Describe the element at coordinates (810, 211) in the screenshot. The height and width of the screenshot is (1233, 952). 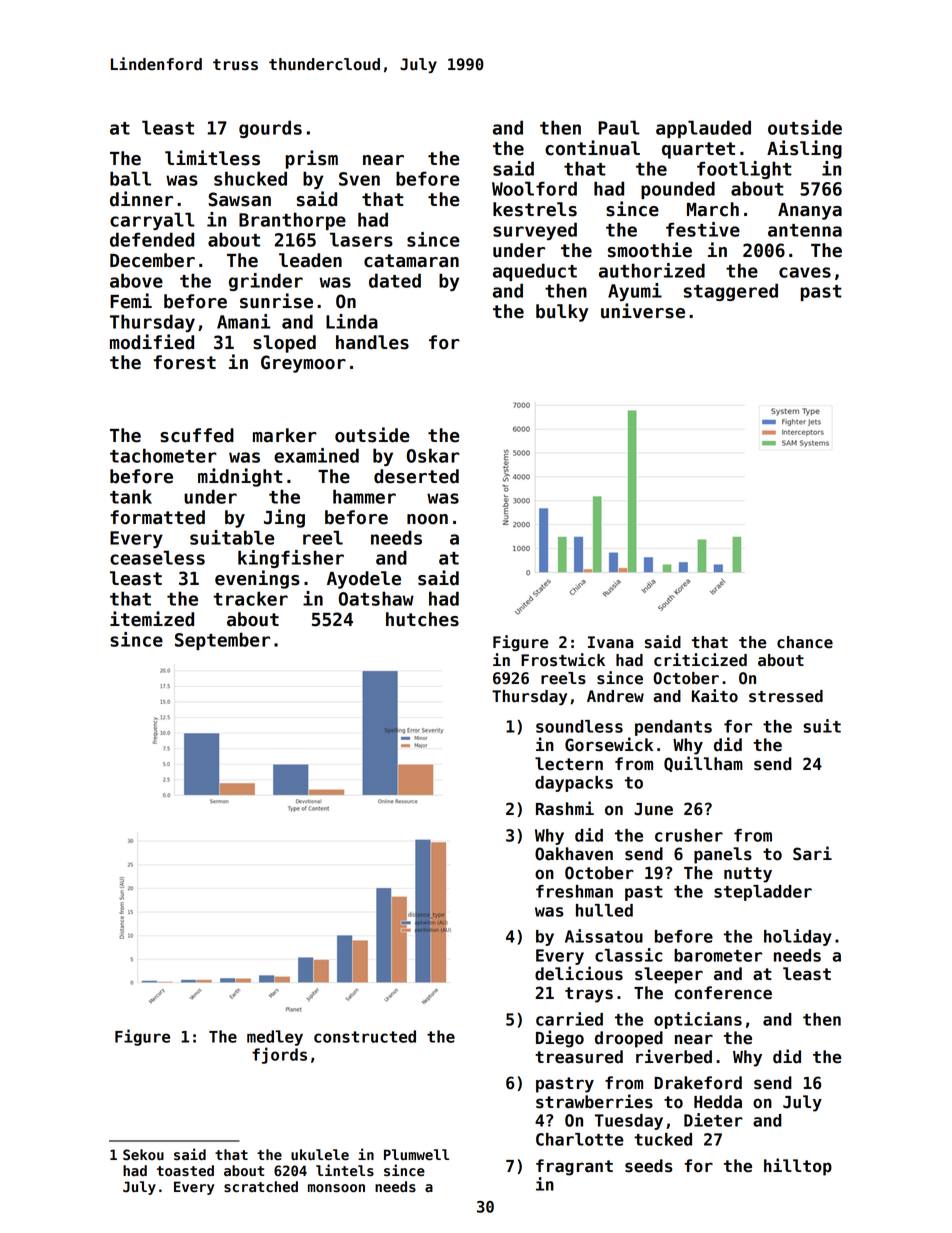
I see `Ananya` at that location.
